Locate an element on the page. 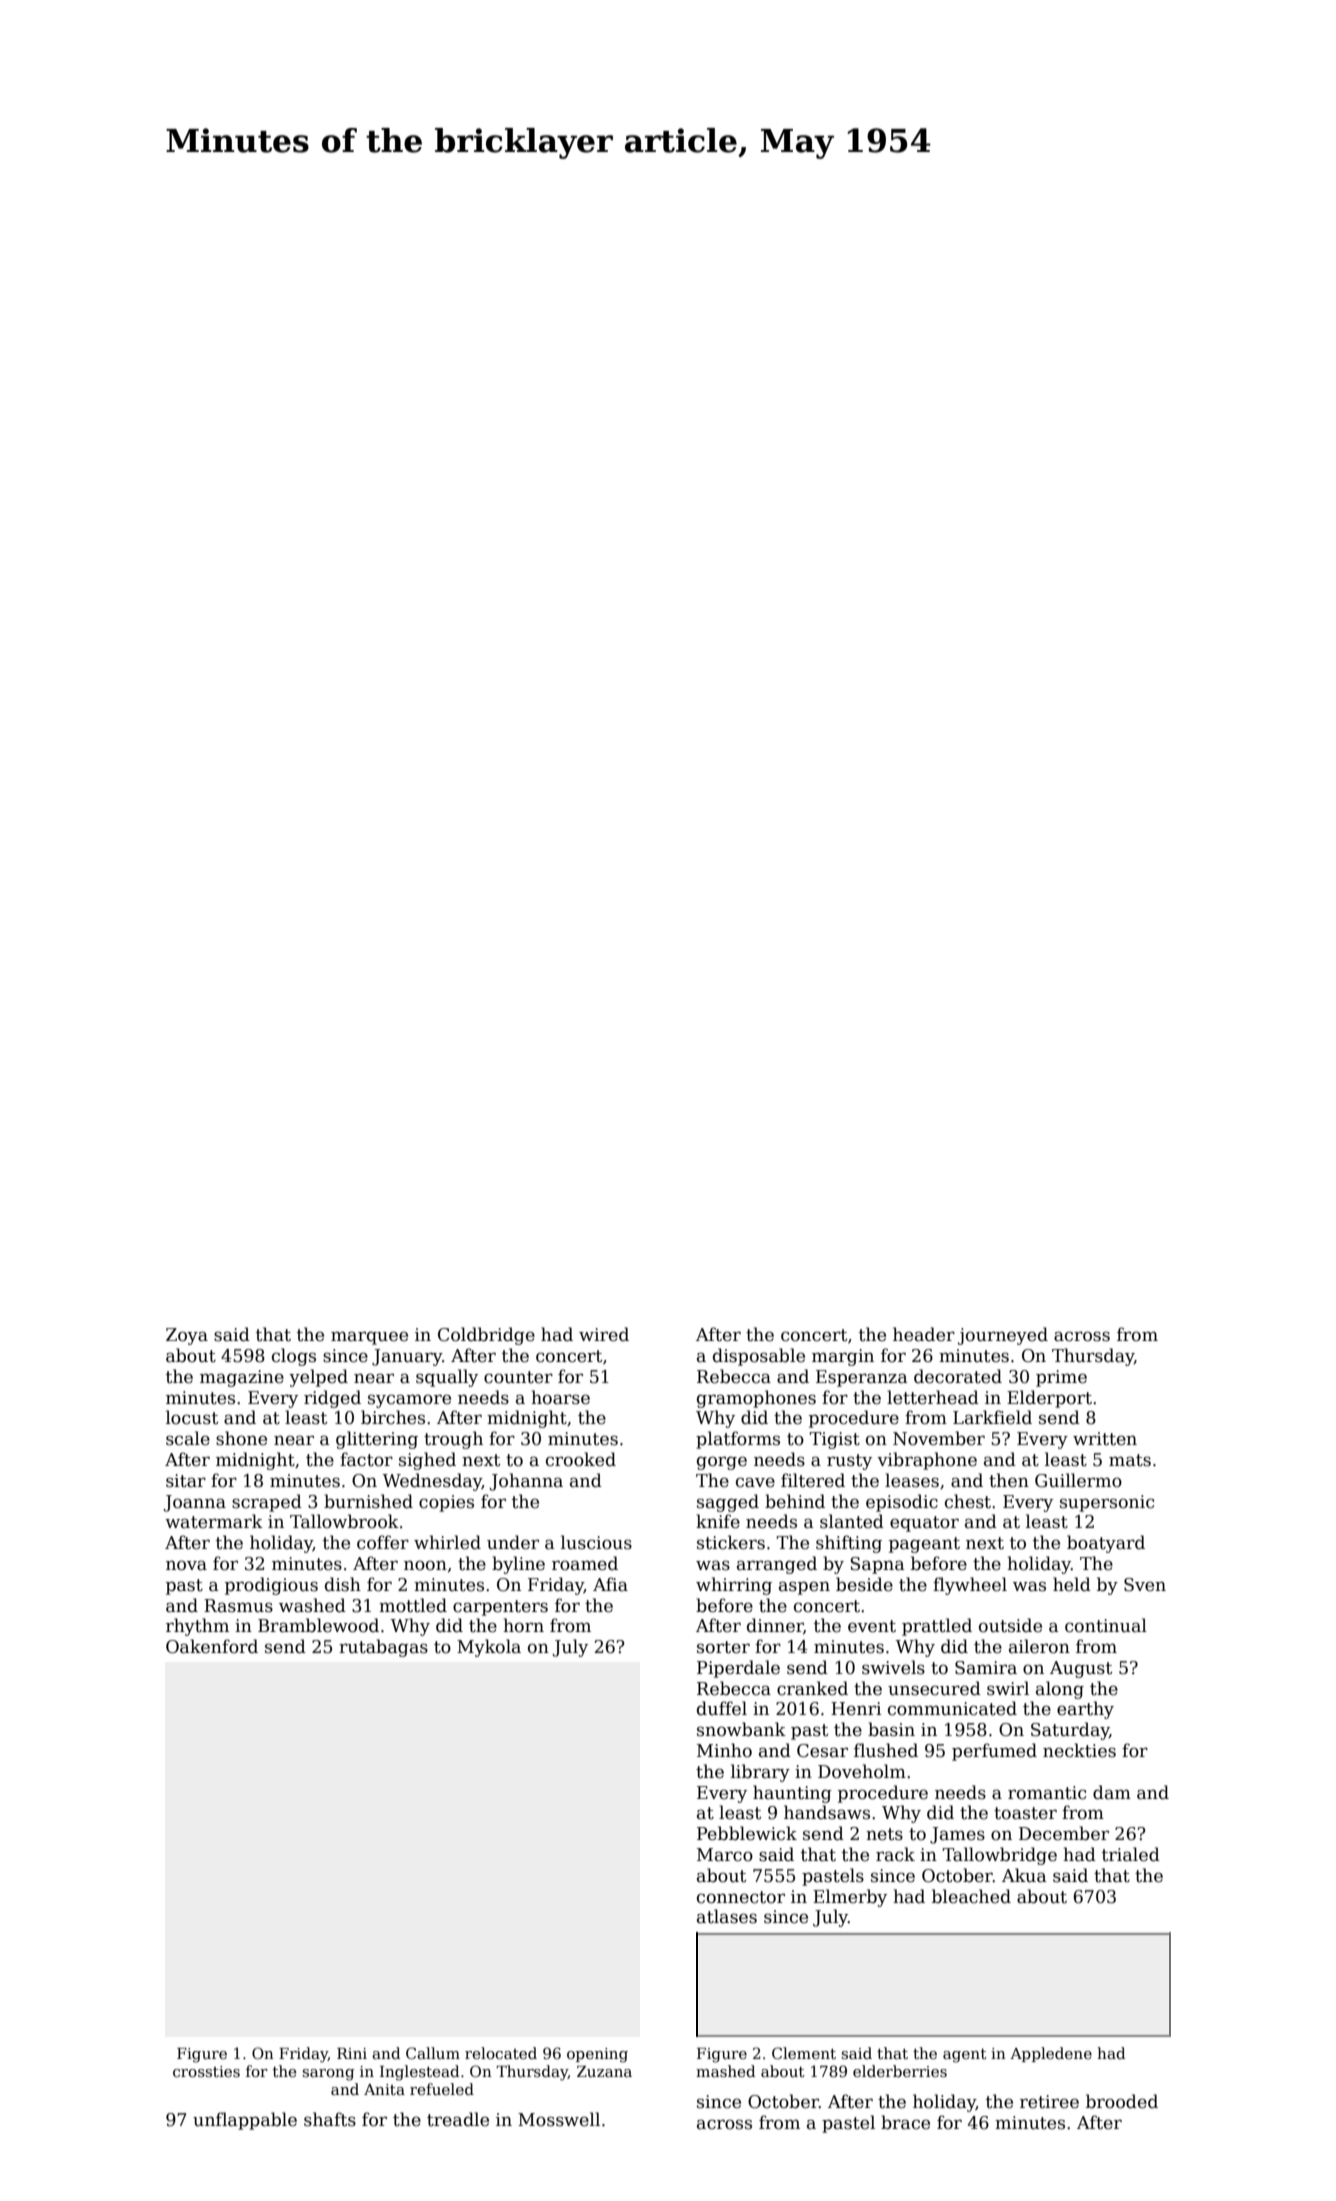 The height and width of the image is (2201, 1336). Oakenford is located at coordinates (212, 1646).
